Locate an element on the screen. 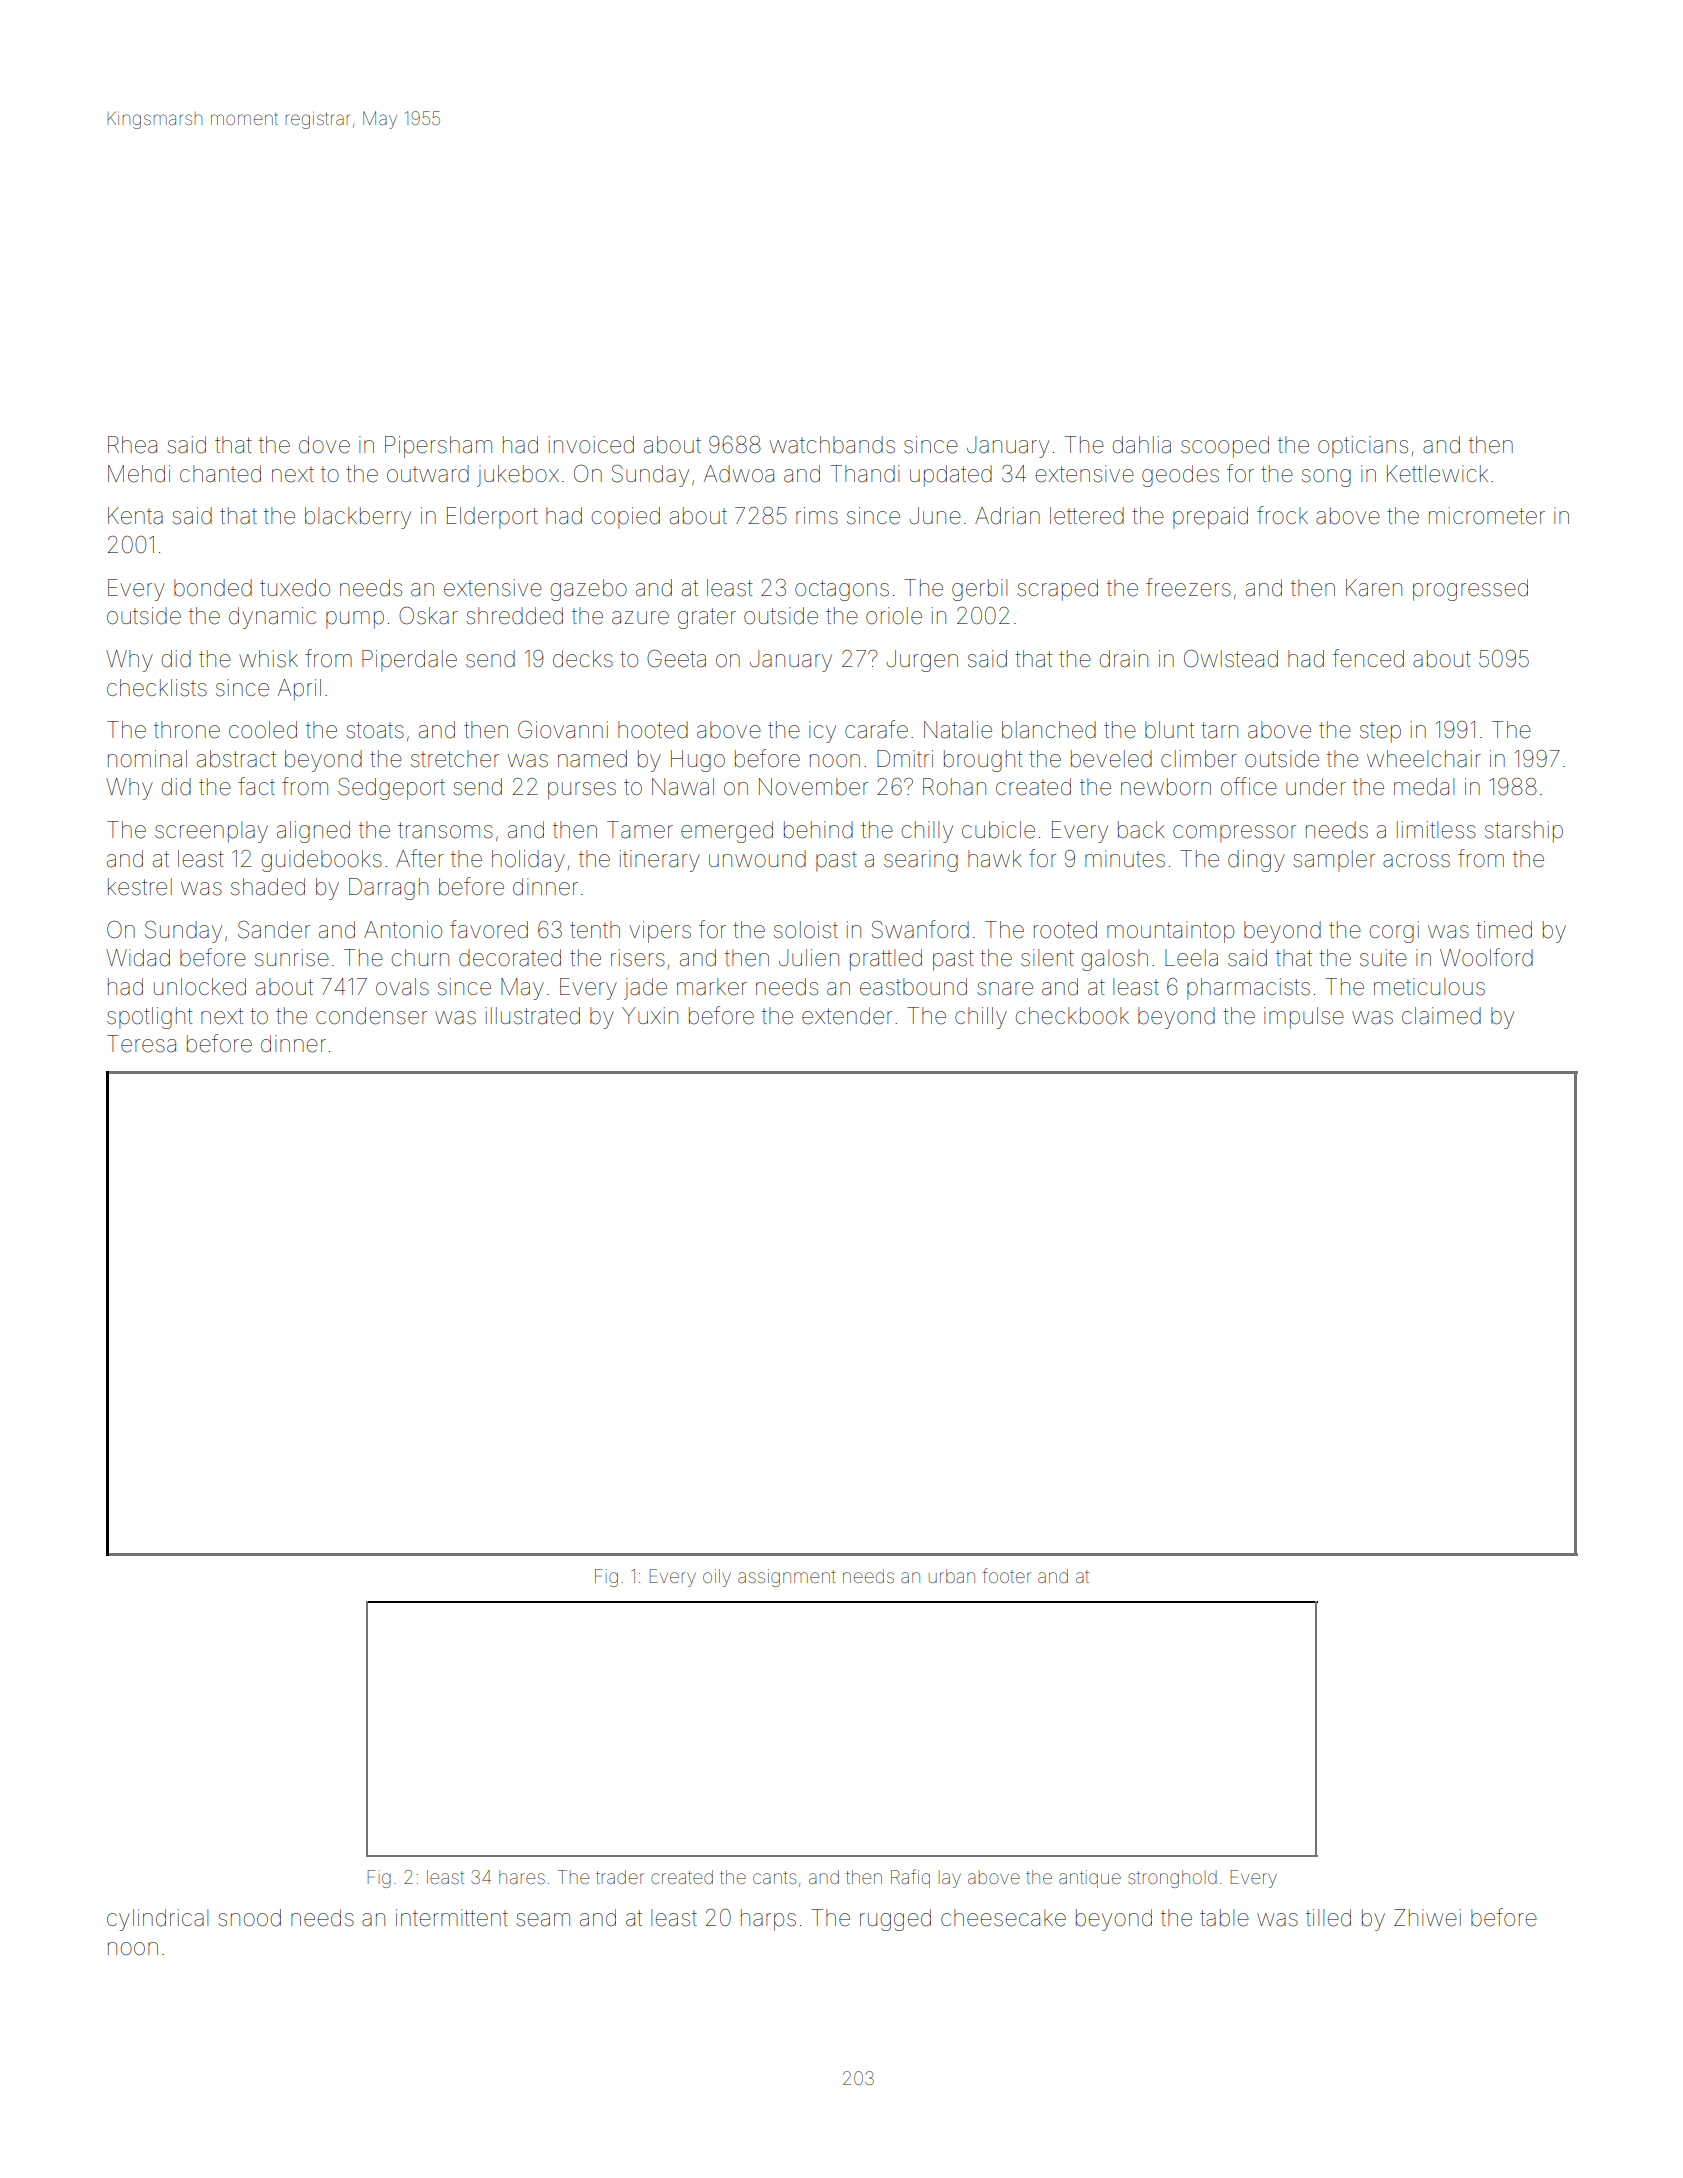  Zhiwei is located at coordinates (1427, 1918).
